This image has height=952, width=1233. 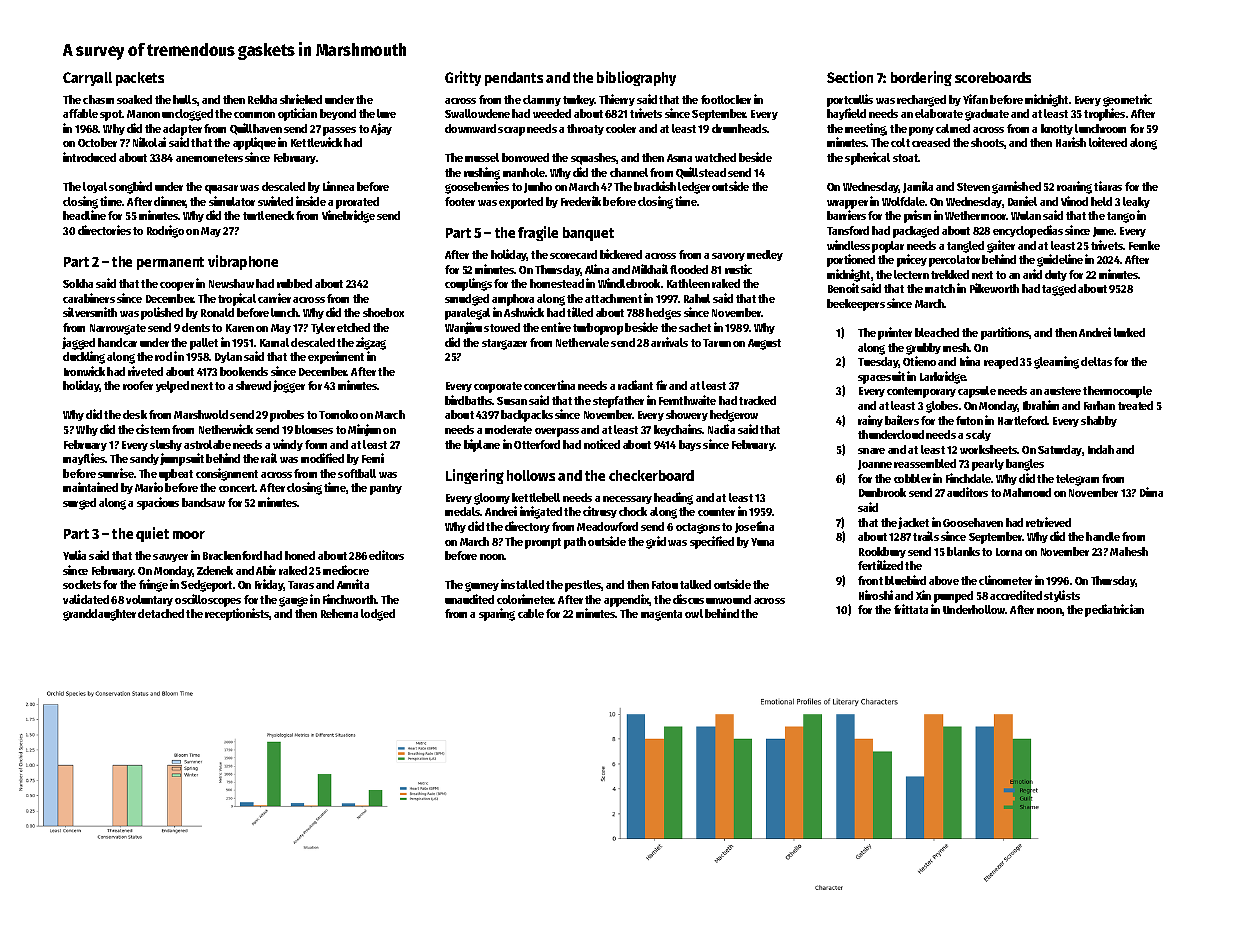 What do you see at coordinates (1135, 405) in the image?
I see `treated` at bounding box center [1135, 405].
